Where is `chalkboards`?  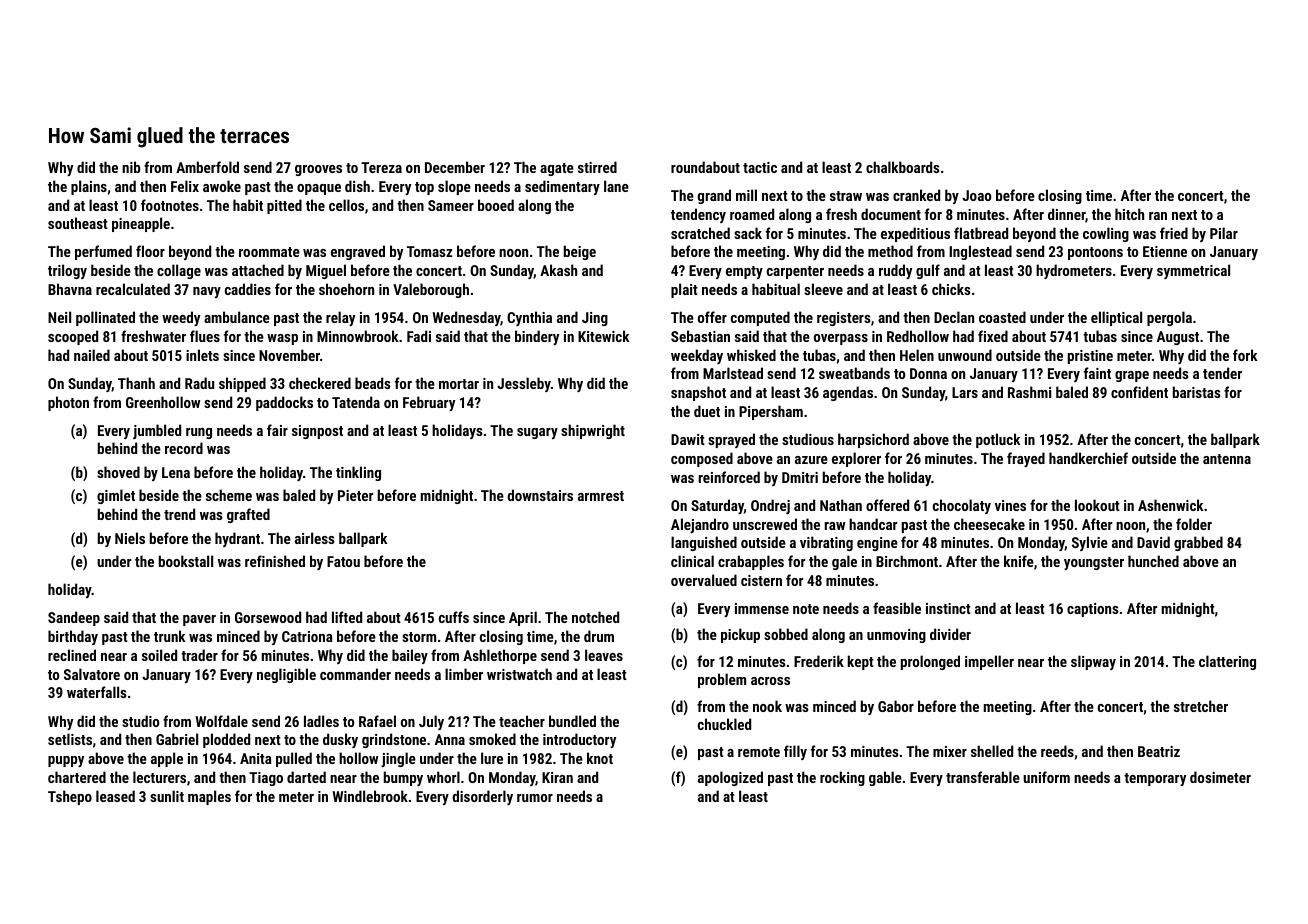 chalkboards is located at coordinates (903, 167).
